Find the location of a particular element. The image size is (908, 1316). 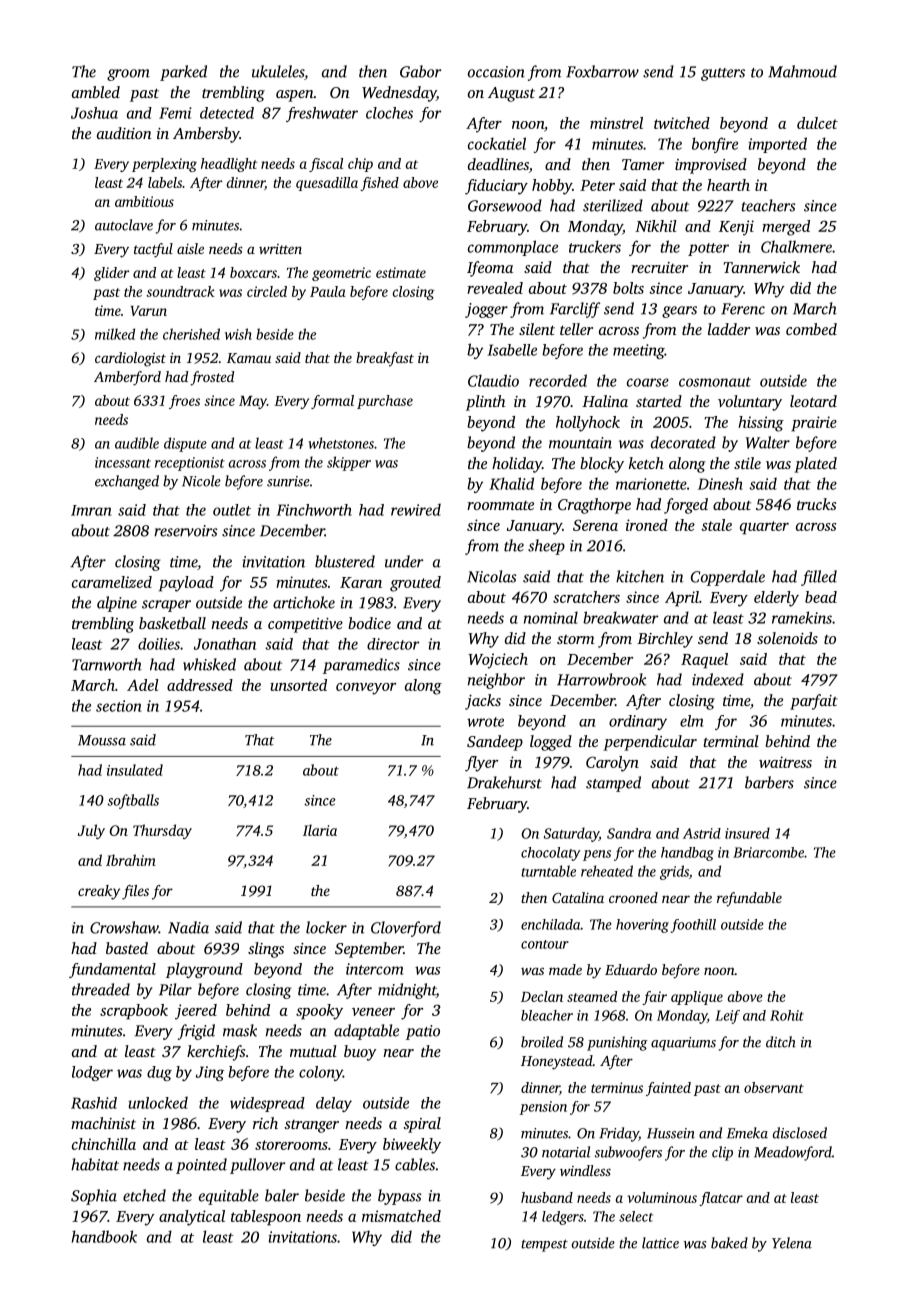

handbook is located at coordinates (104, 1236).
